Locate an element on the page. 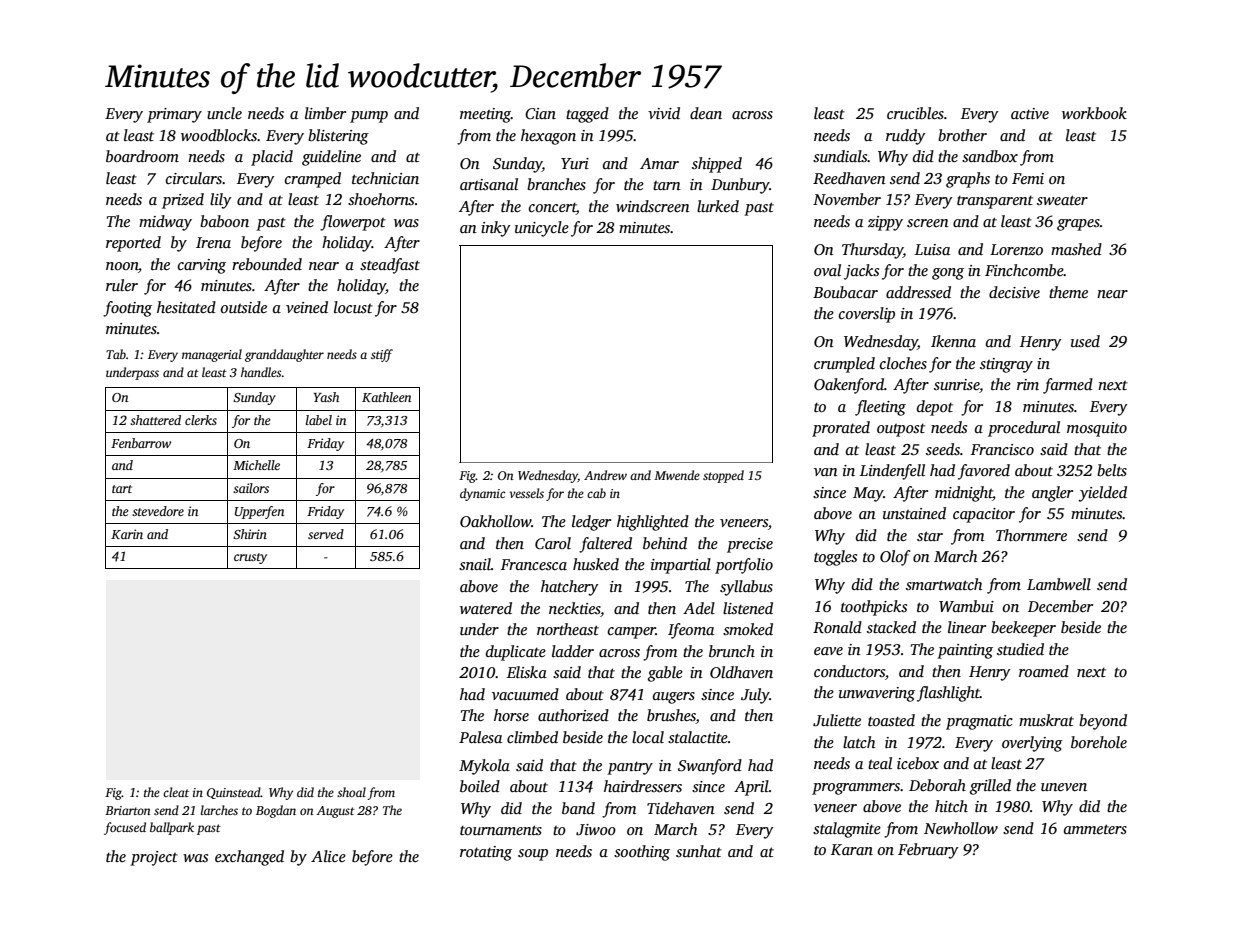  listened is located at coordinates (748, 608).
